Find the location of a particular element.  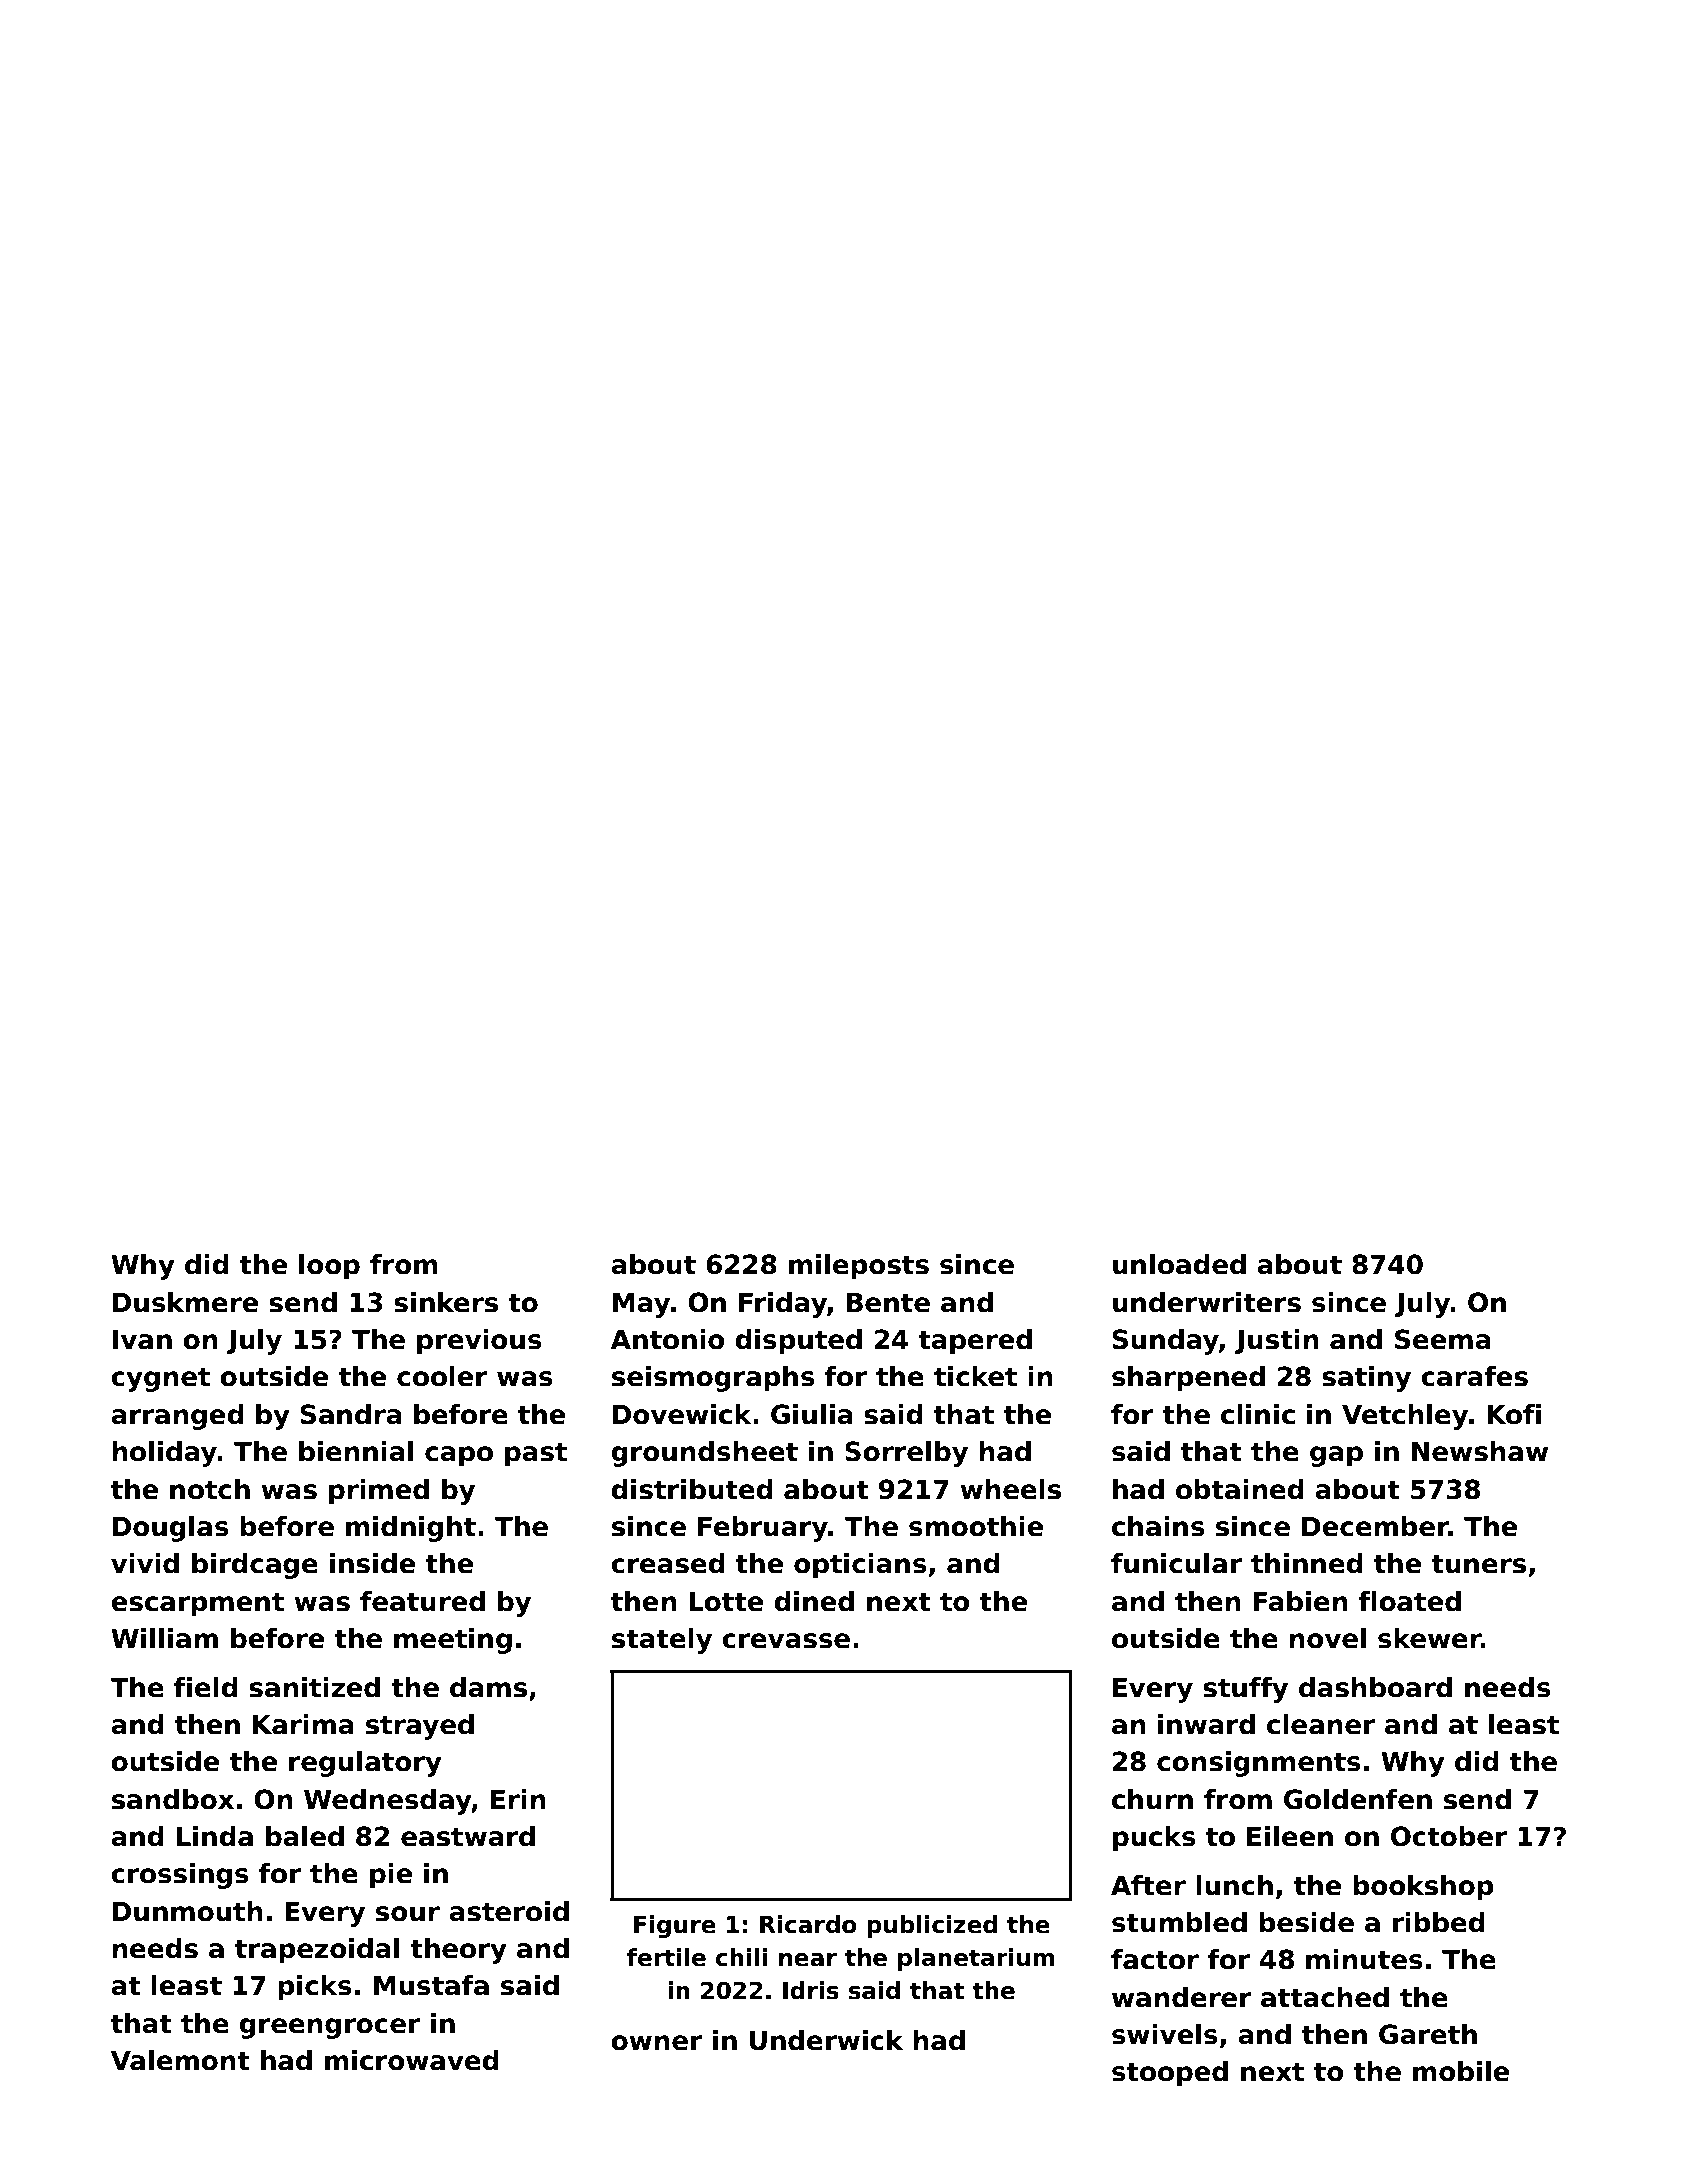

Sorrelby is located at coordinates (906, 1454).
